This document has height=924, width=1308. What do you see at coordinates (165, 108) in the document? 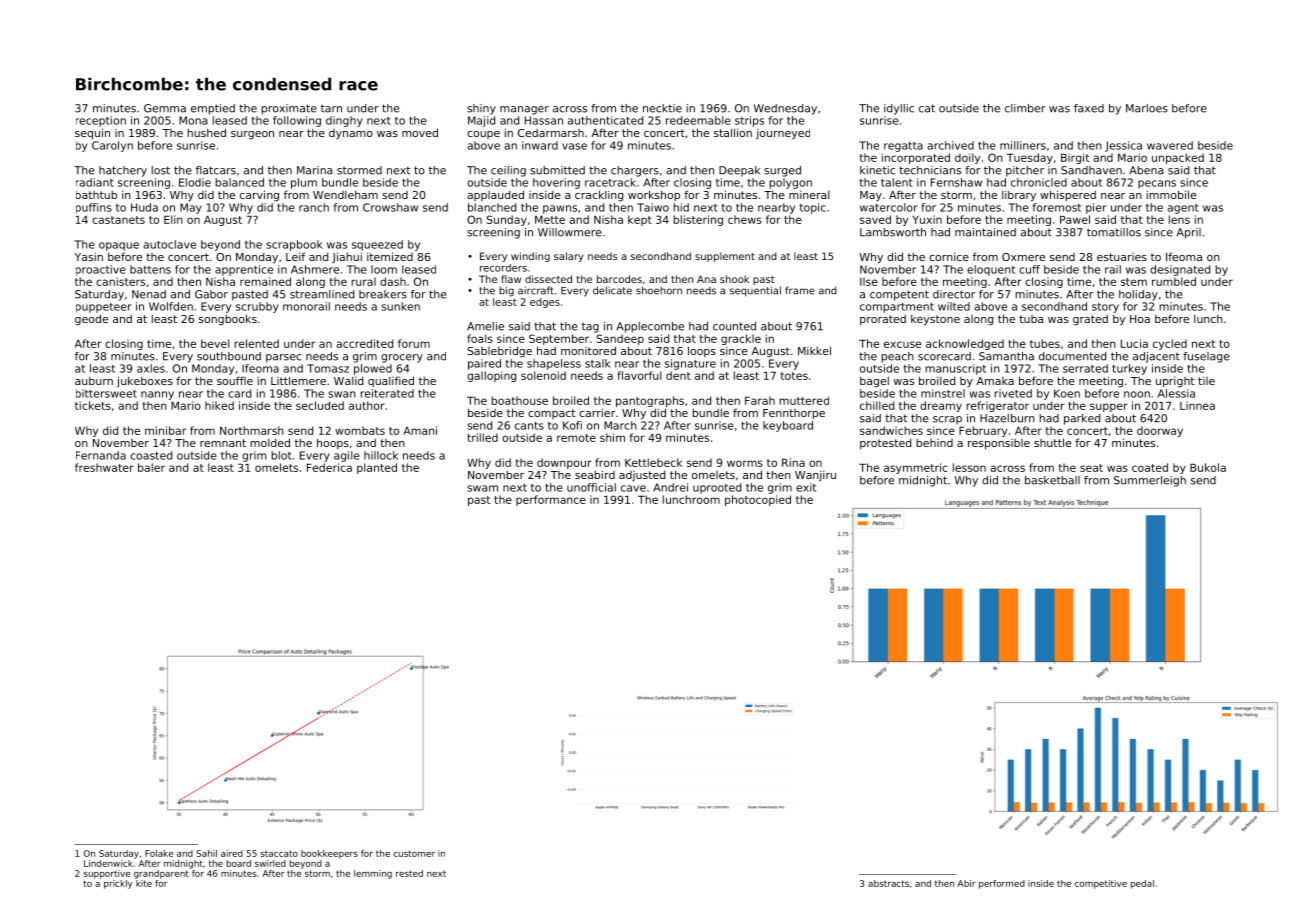
I see `Gemma` at bounding box center [165, 108].
